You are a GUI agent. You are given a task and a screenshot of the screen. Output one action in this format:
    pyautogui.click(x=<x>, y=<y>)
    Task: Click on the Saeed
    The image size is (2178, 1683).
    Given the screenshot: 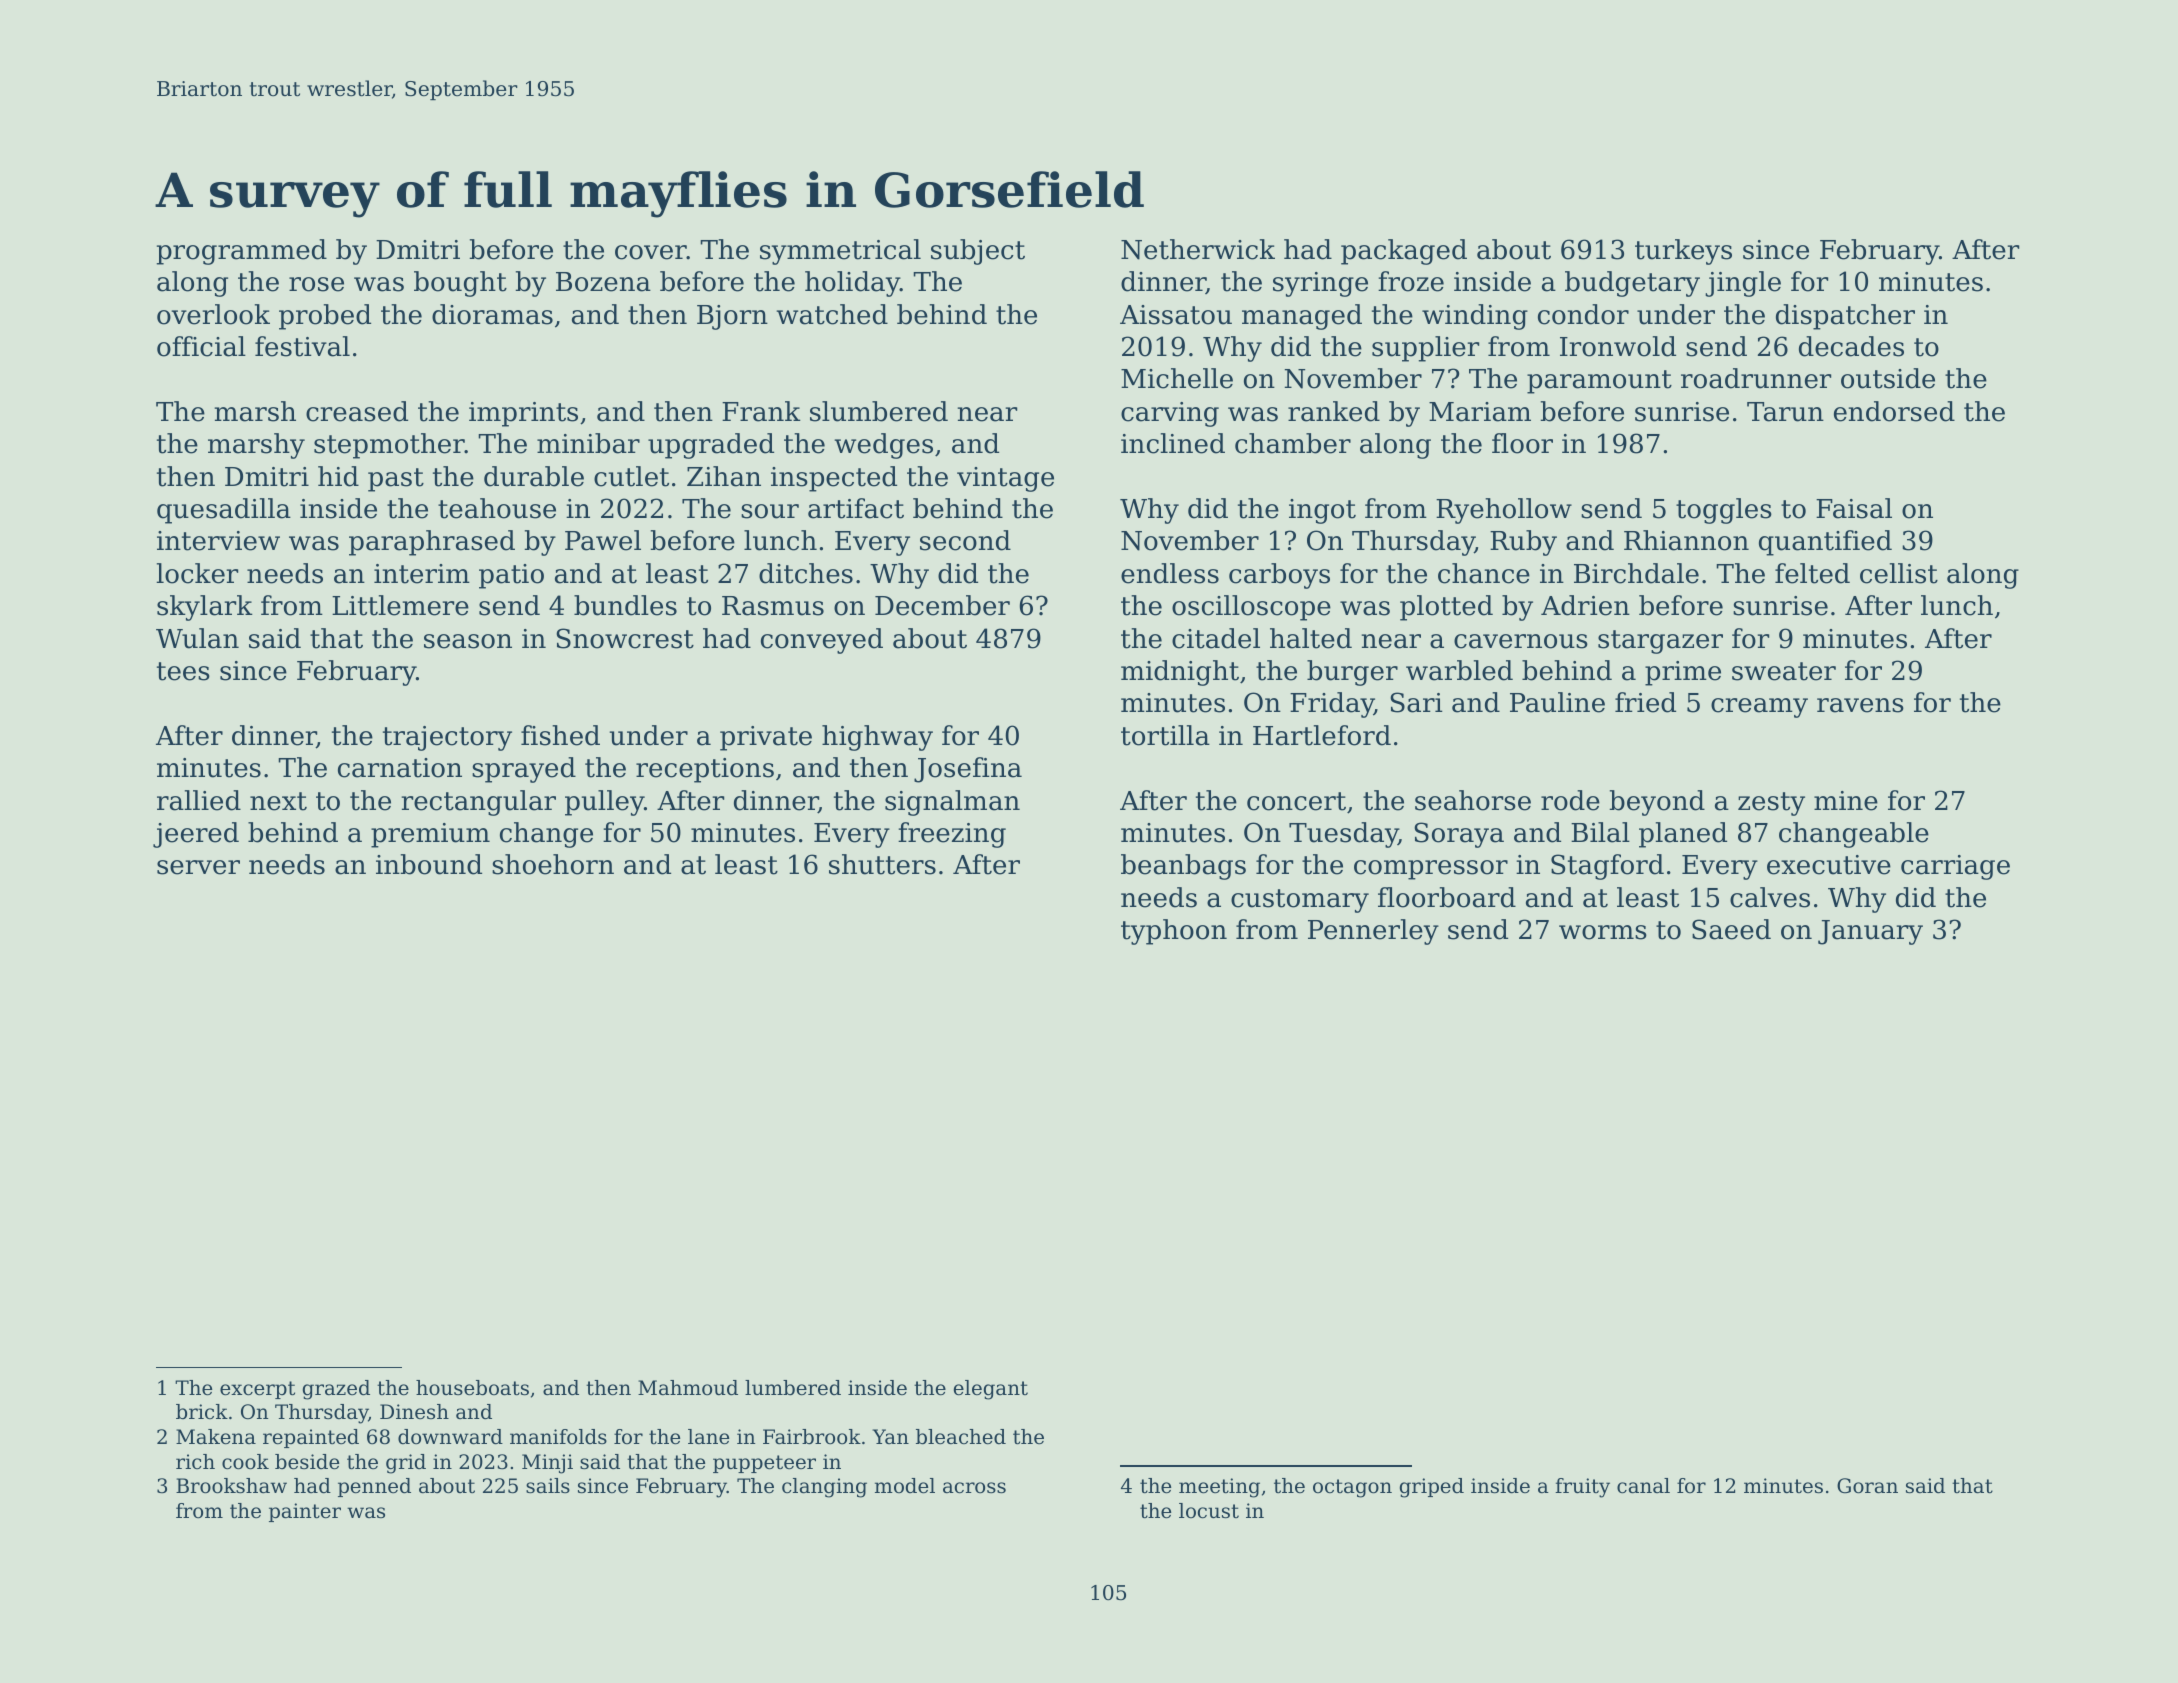 What is the action you would take?
    pyautogui.click(x=1731, y=929)
